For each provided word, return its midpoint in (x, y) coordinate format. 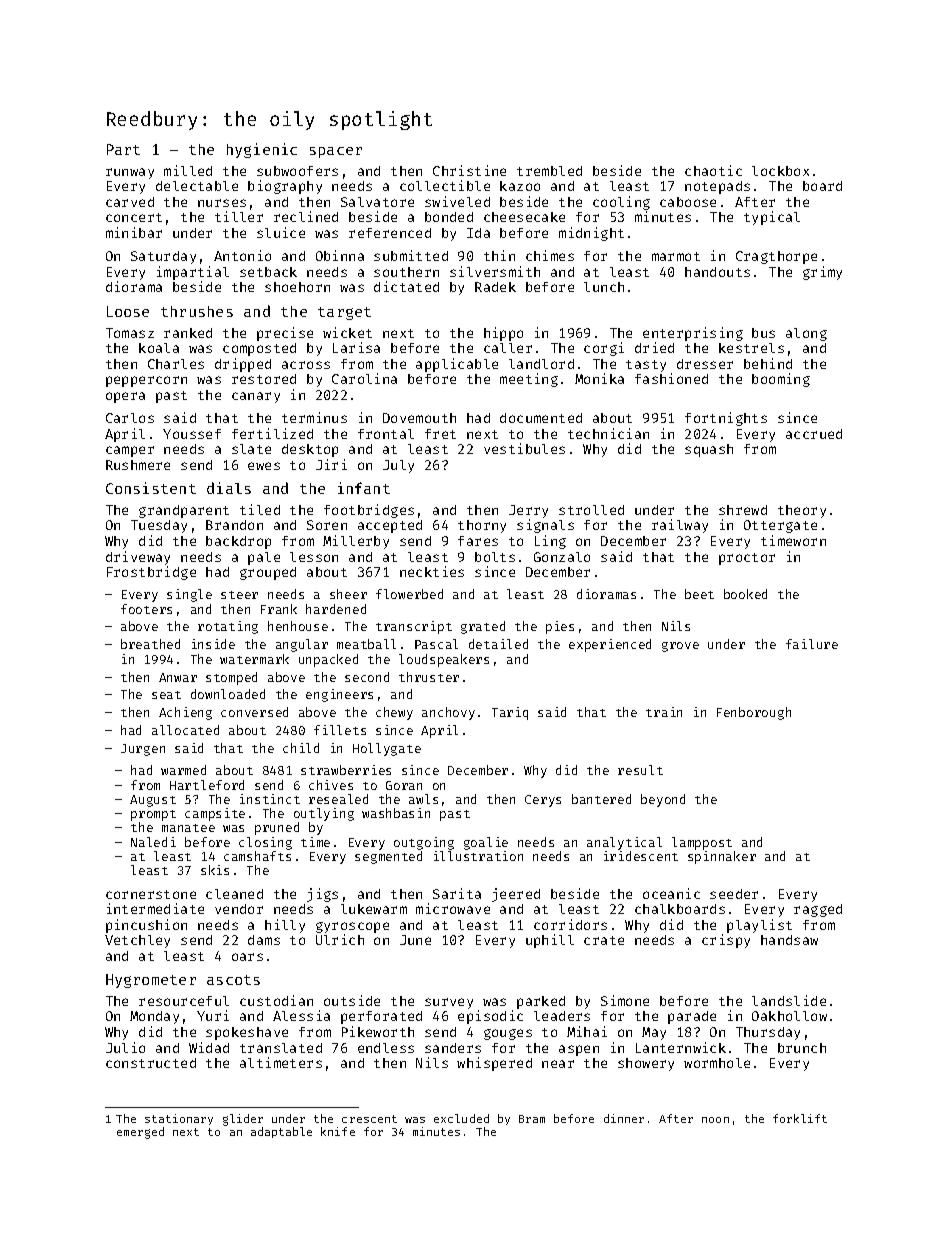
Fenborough (754, 713)
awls (423, 799)
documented (541, 418)
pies (560, 627)
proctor (747, 559)
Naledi (153, 842)
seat (166, 695)
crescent (369, 1119)
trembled (549, 171)
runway (130, 173)
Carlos (130, 418)
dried (654, 347)
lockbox (780, 171)
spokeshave (247, 1033)
